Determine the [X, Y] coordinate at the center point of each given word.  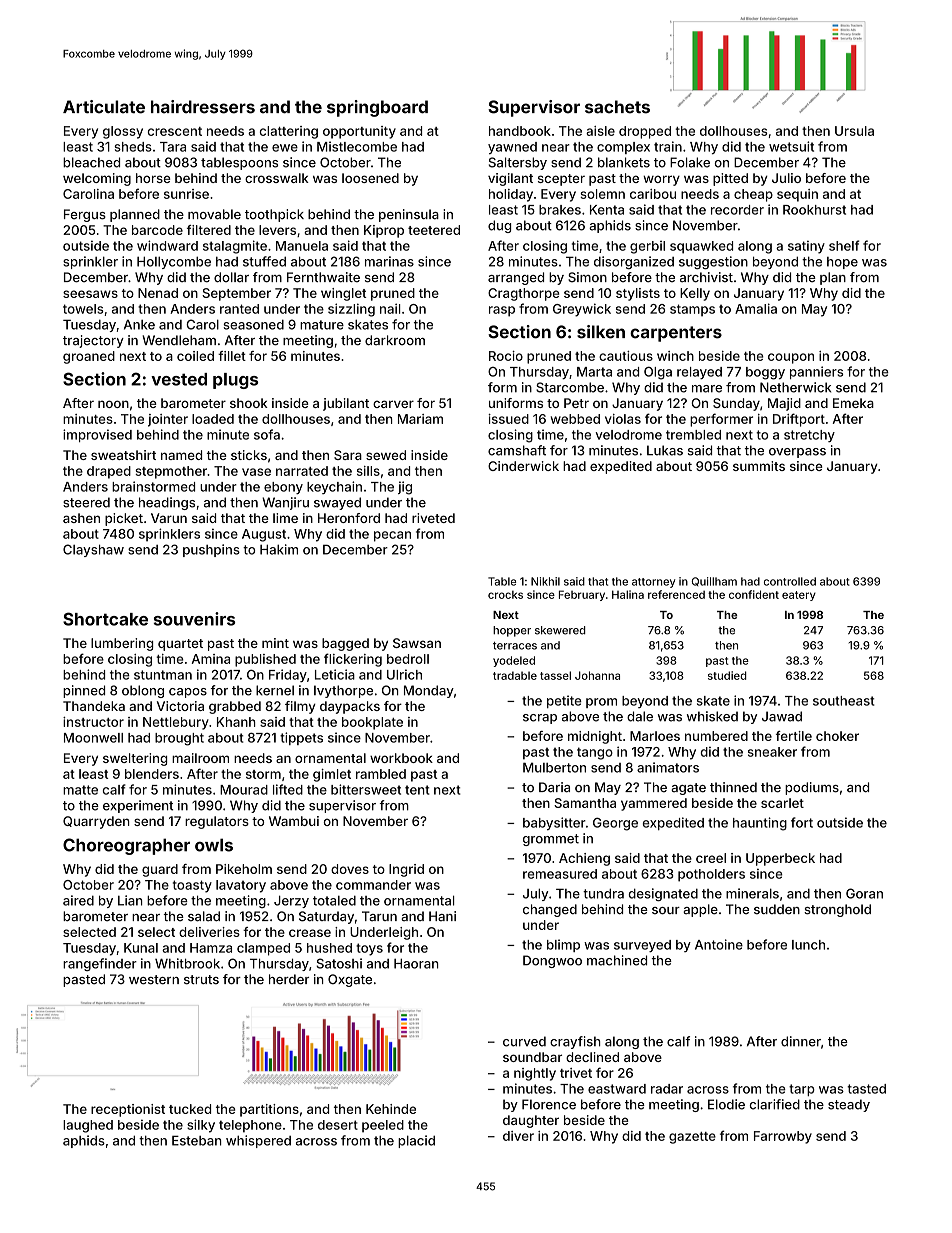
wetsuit [791, 146]
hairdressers [203, 107]
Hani [442, 916]
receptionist [128, 1110]
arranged [516, 278]
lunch [808, 945]
